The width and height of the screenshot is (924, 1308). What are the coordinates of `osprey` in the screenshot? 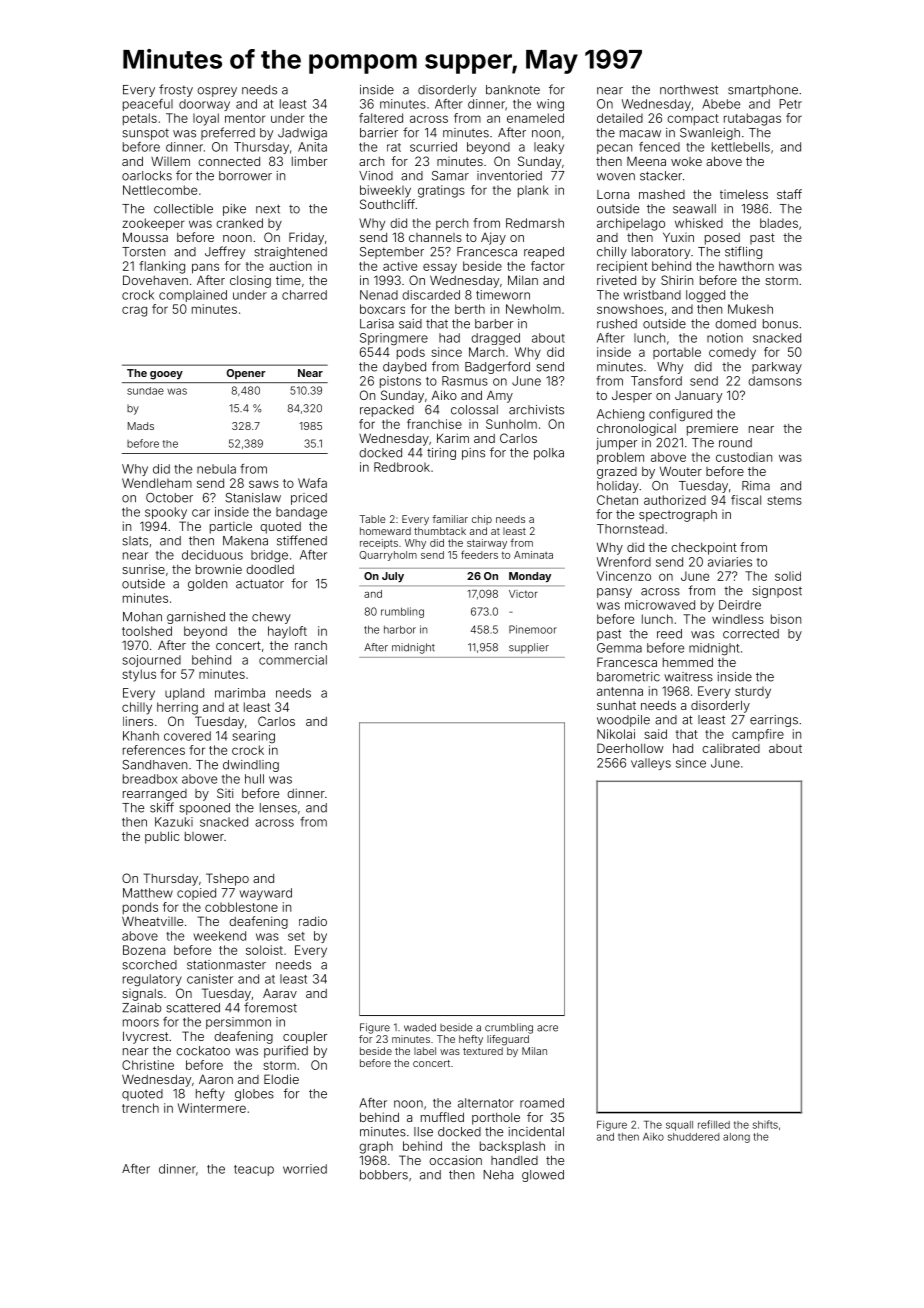 It's located at (217, 92).
